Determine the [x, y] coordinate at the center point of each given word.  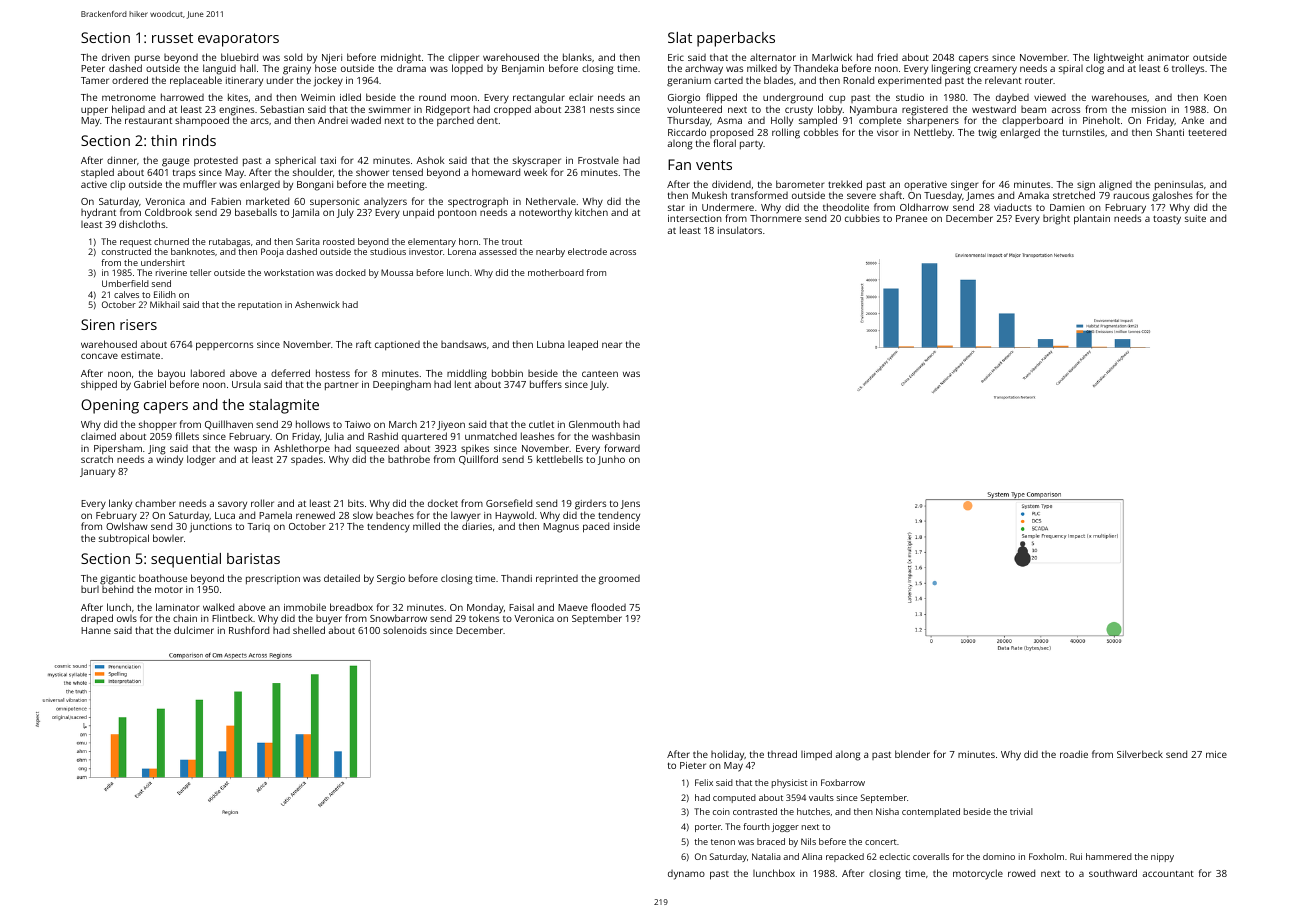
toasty [1167, 220]
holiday [727, 755]
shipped [99, 385]
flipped [721, 98]
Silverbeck [1140, 754]
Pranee [911, 218]
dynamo [686, 875]
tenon [723, 842]
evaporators [238, 40]
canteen [600, 374]
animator [1168, 57]
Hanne [96, 630]
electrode [587, 251]
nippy [1162, 857]
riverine [171, 272]
